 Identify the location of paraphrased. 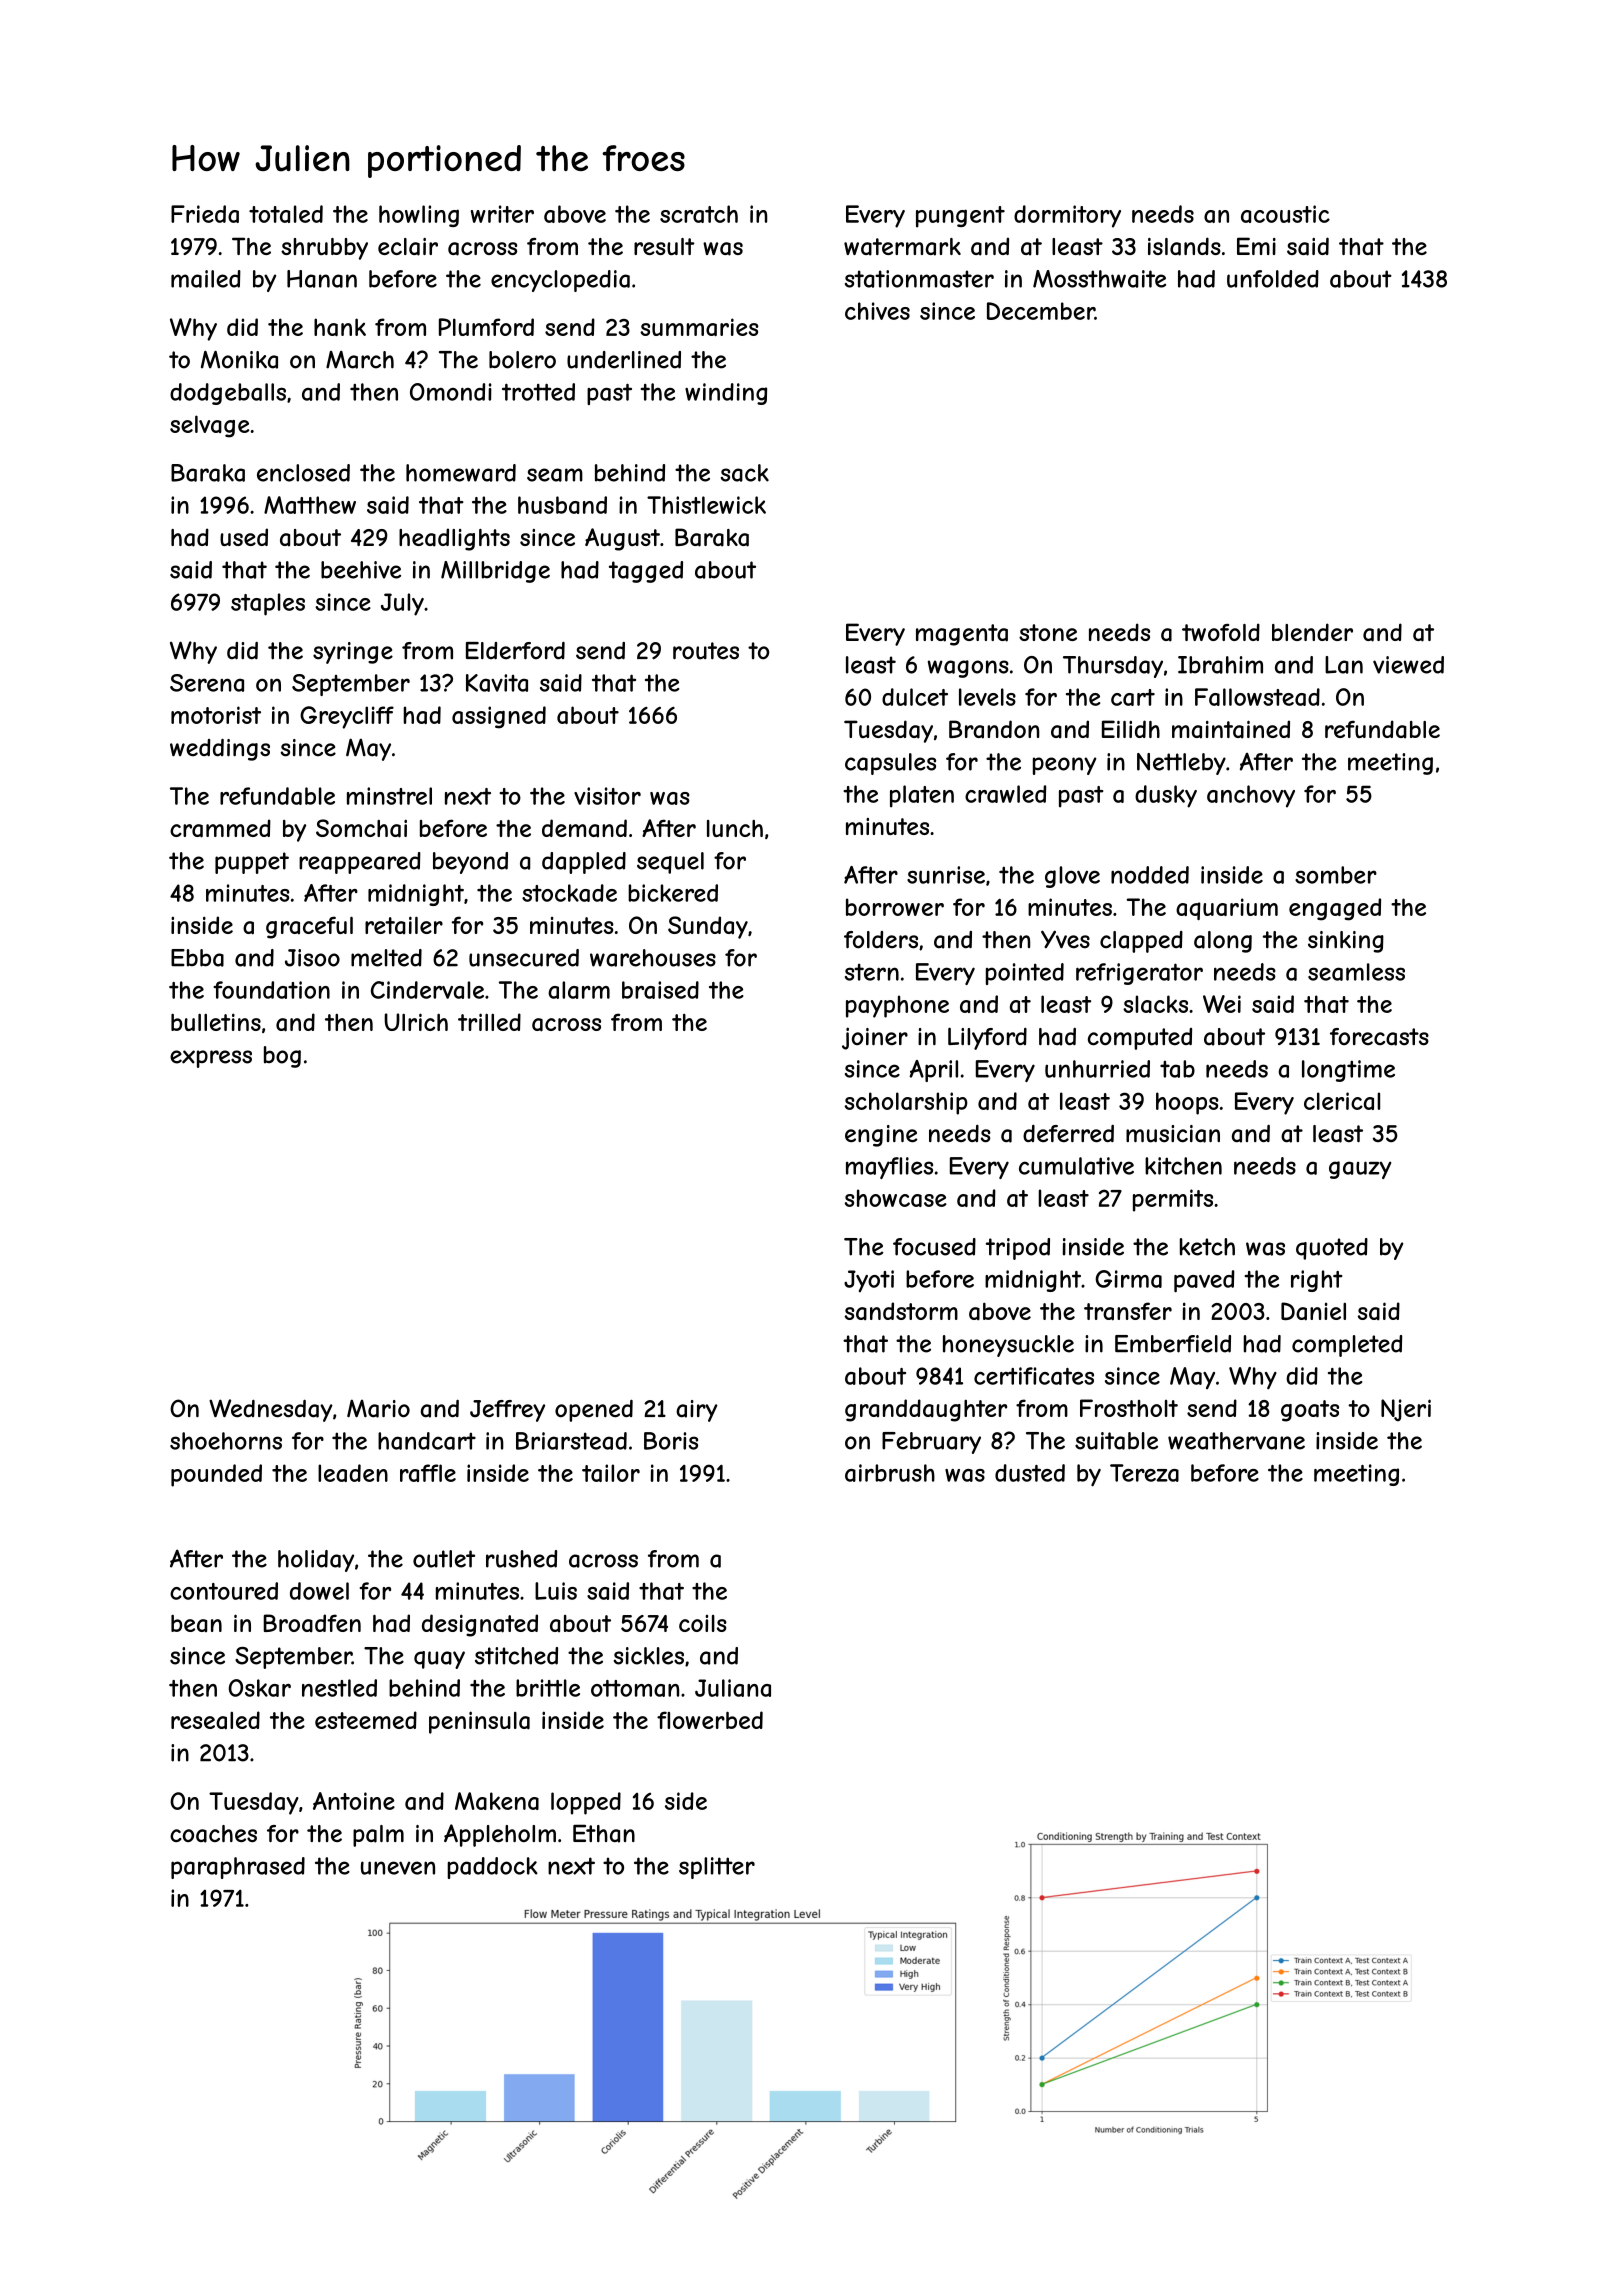
(238, 1868).
